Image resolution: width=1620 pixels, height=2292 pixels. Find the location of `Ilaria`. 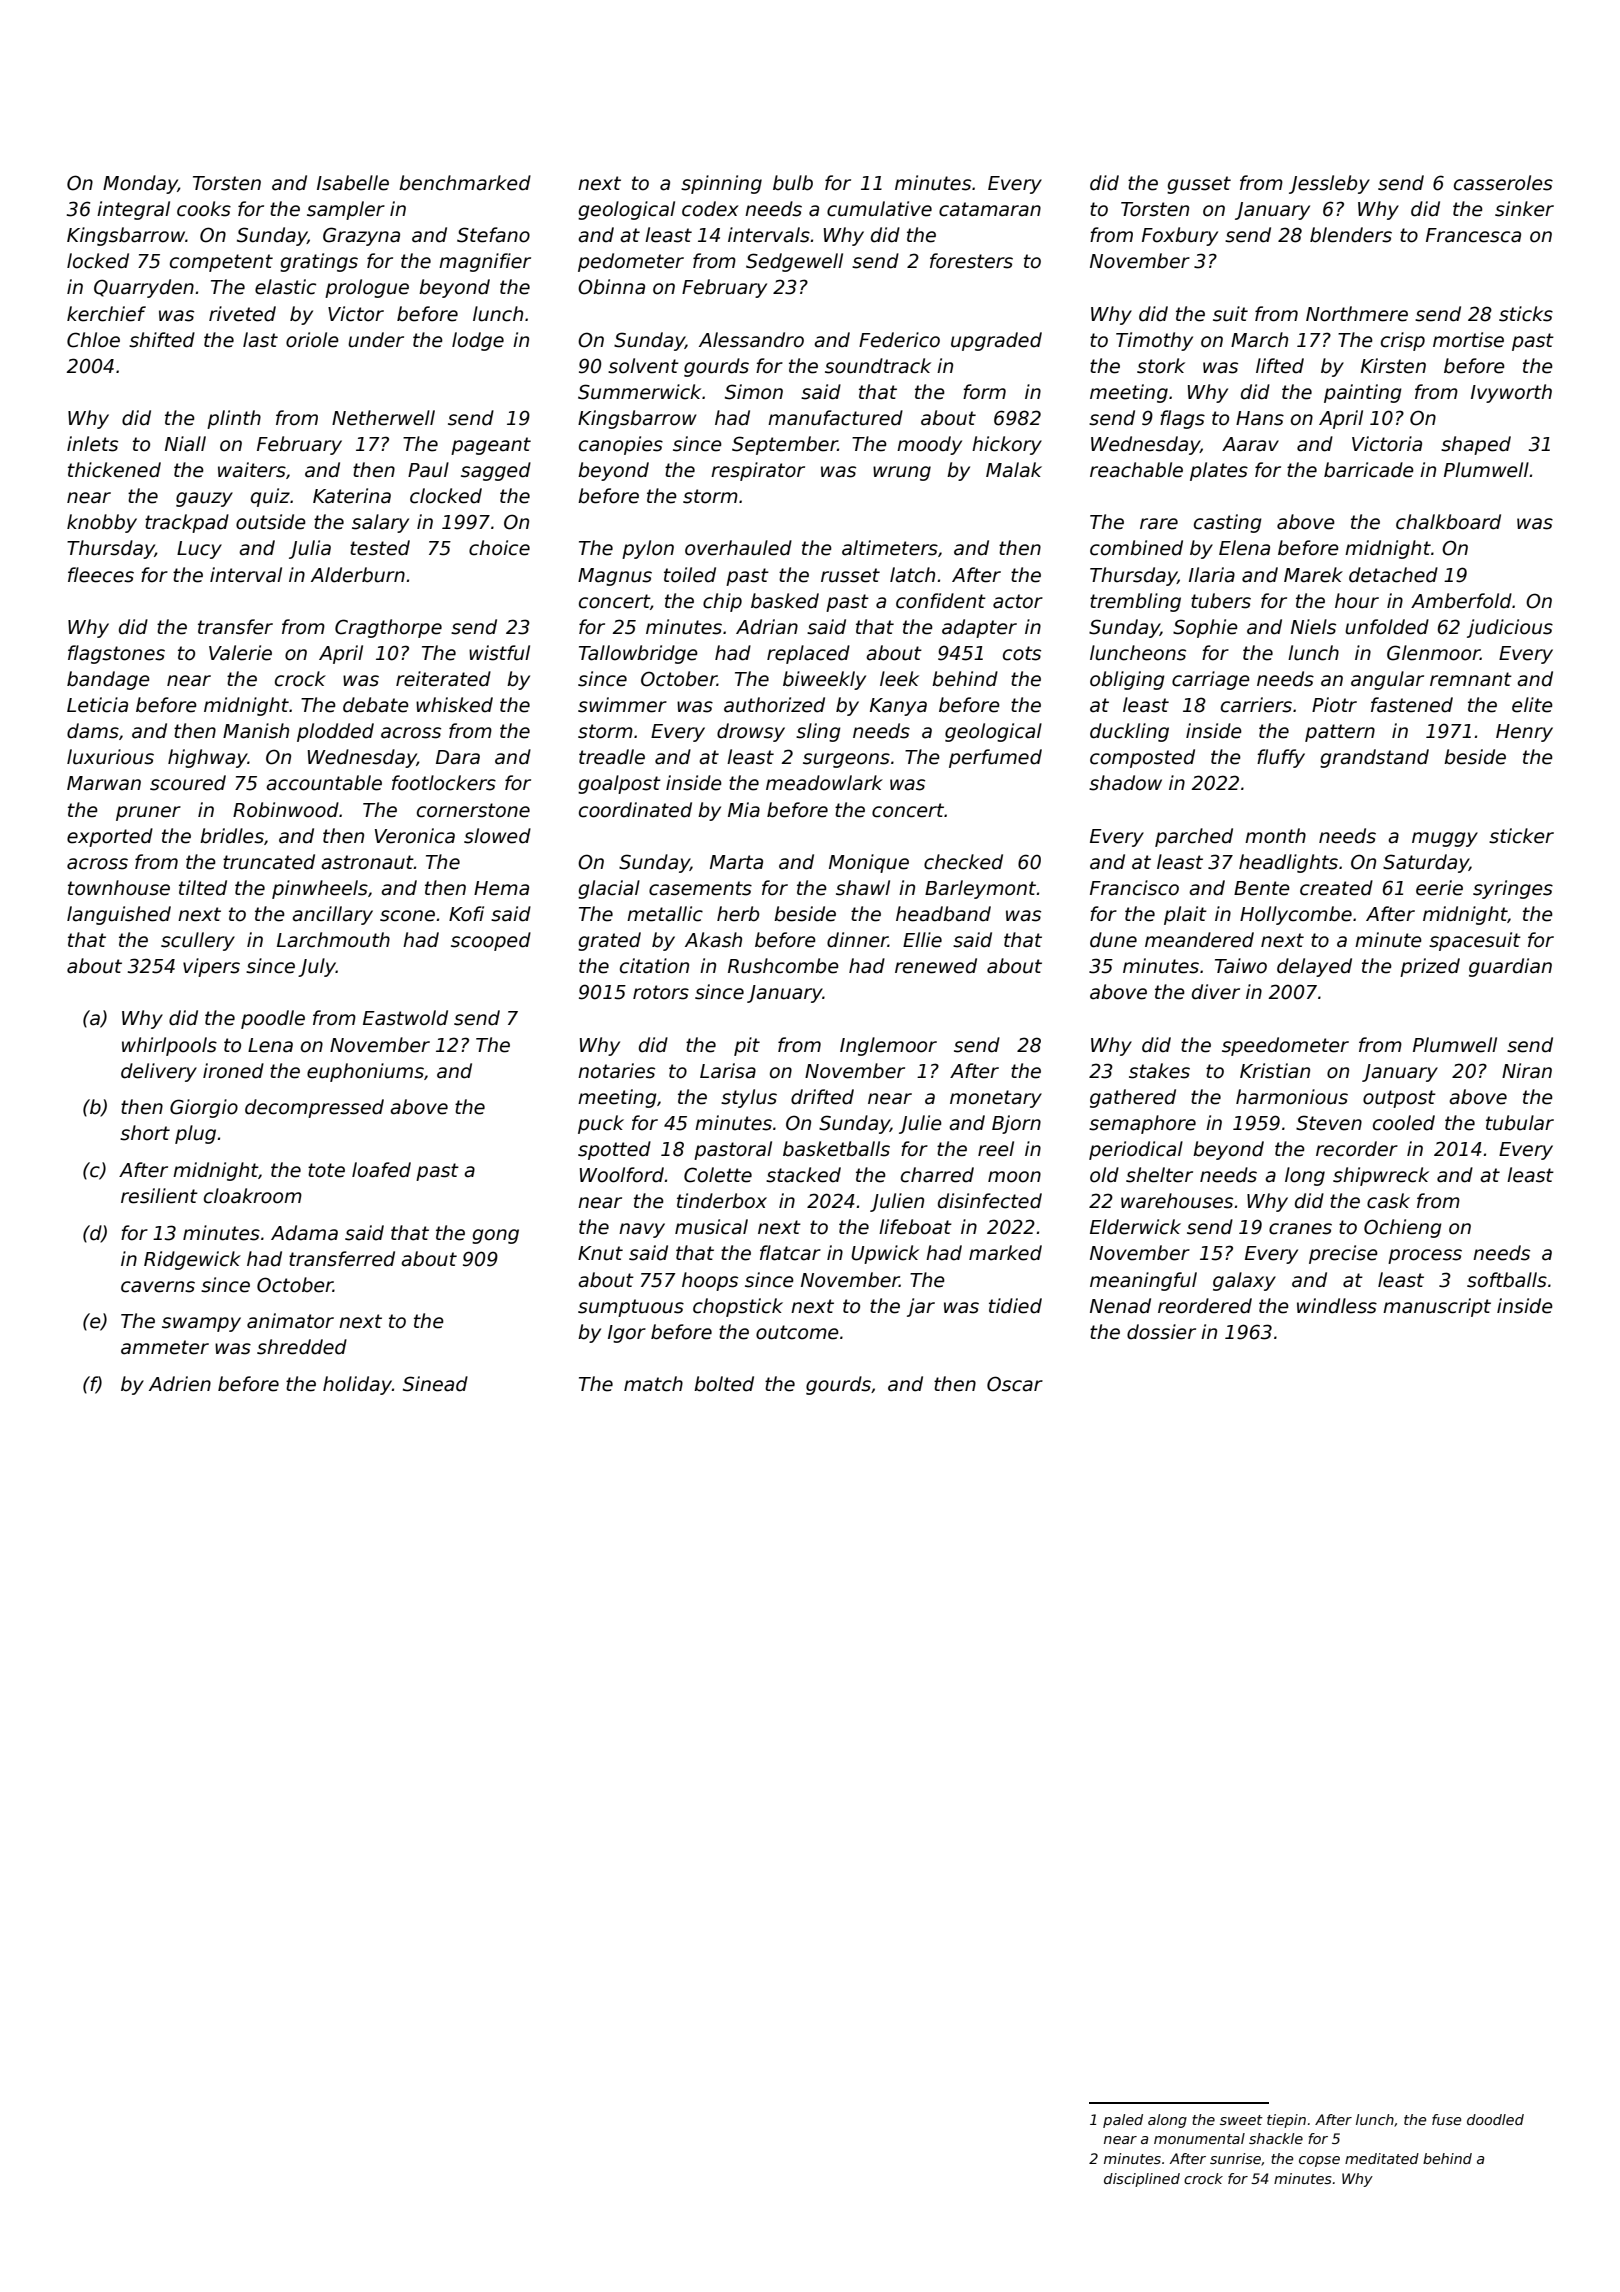

Ilaria is located at coordinates (1212, 575).
